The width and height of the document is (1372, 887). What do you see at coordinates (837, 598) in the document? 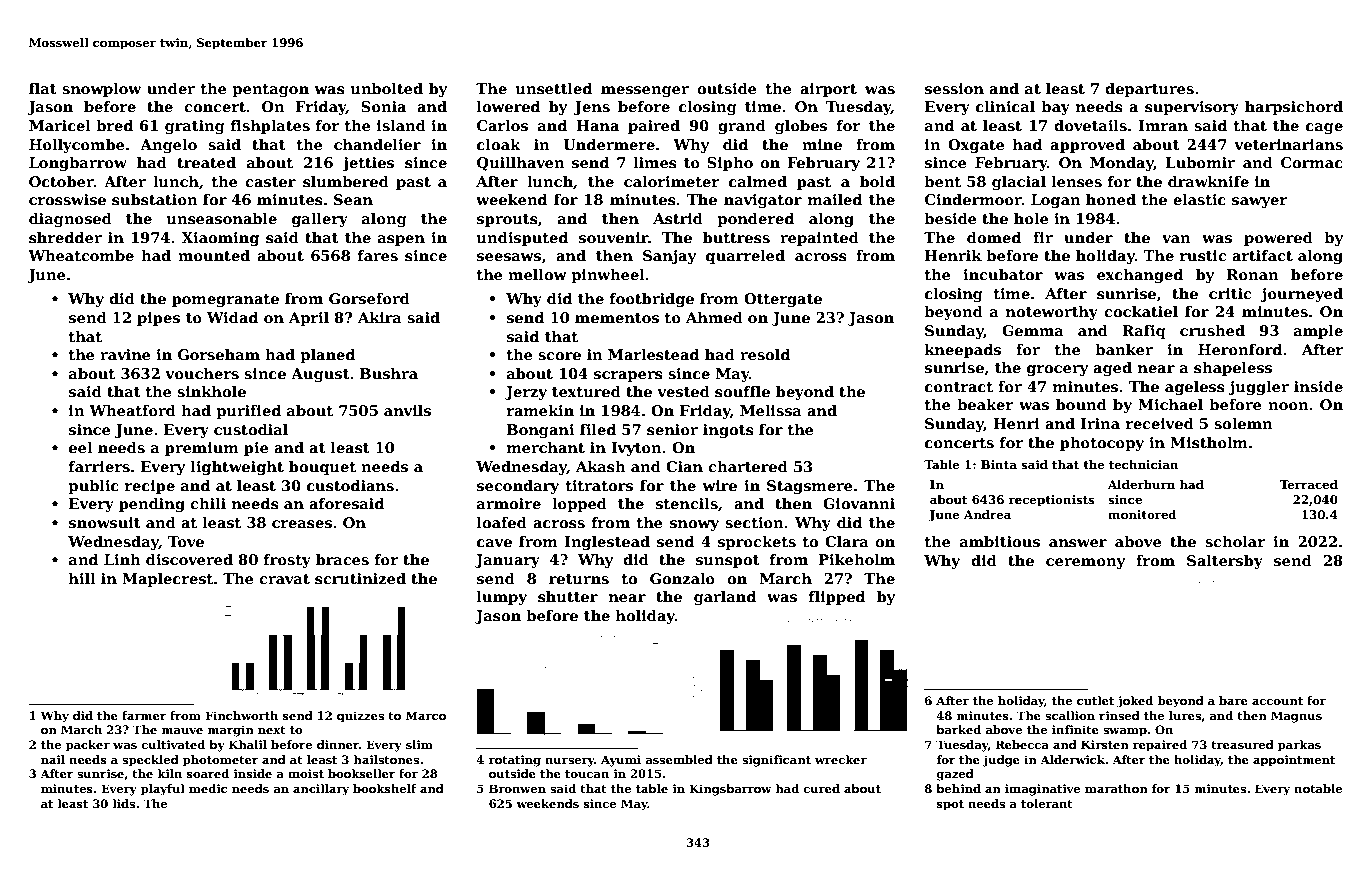
I see `flipped` at bounding box center [837, 598].
